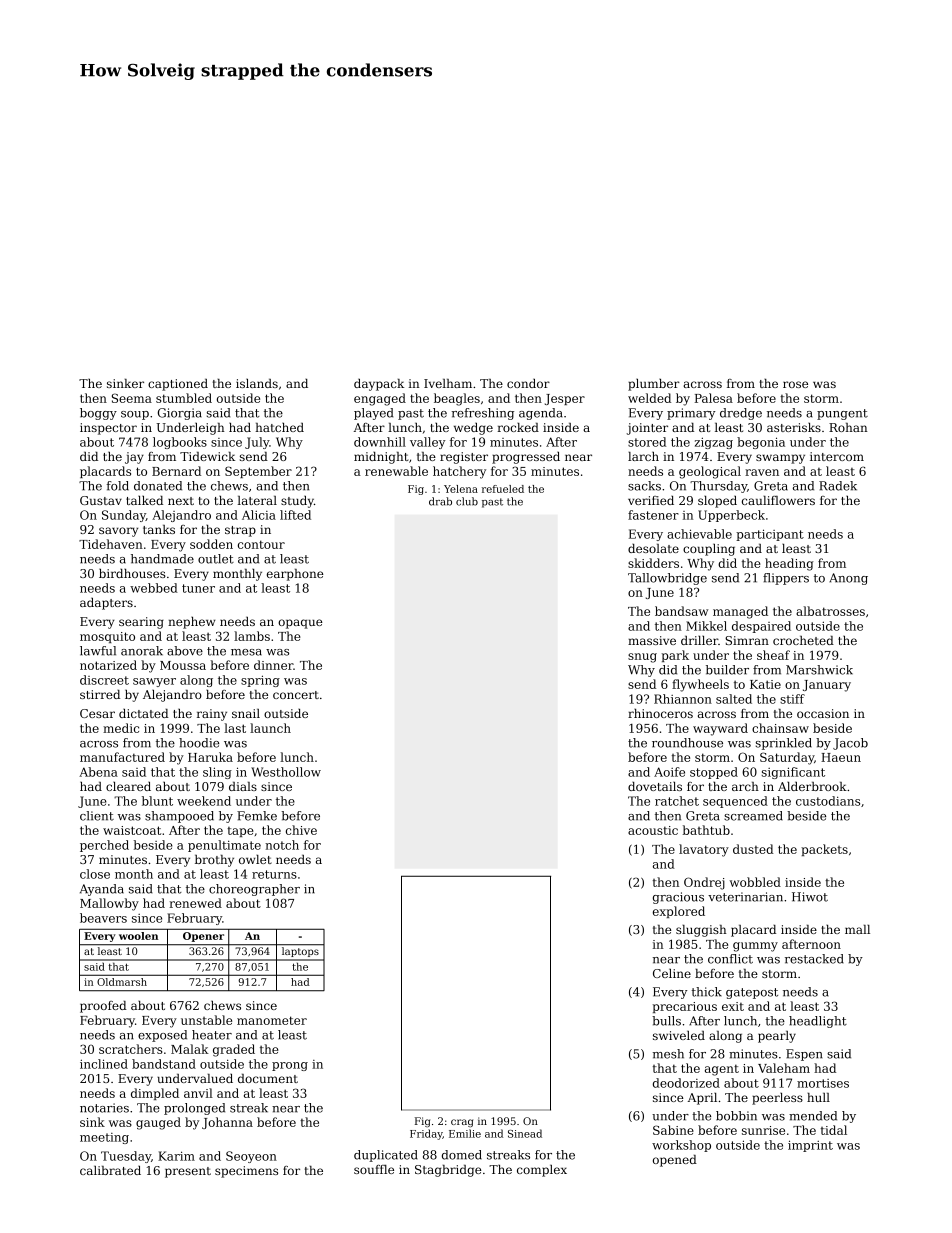 Image resolution: width=952 pixels, height=1233 pixels. I want to click on imprint, so click(810, 1146).
